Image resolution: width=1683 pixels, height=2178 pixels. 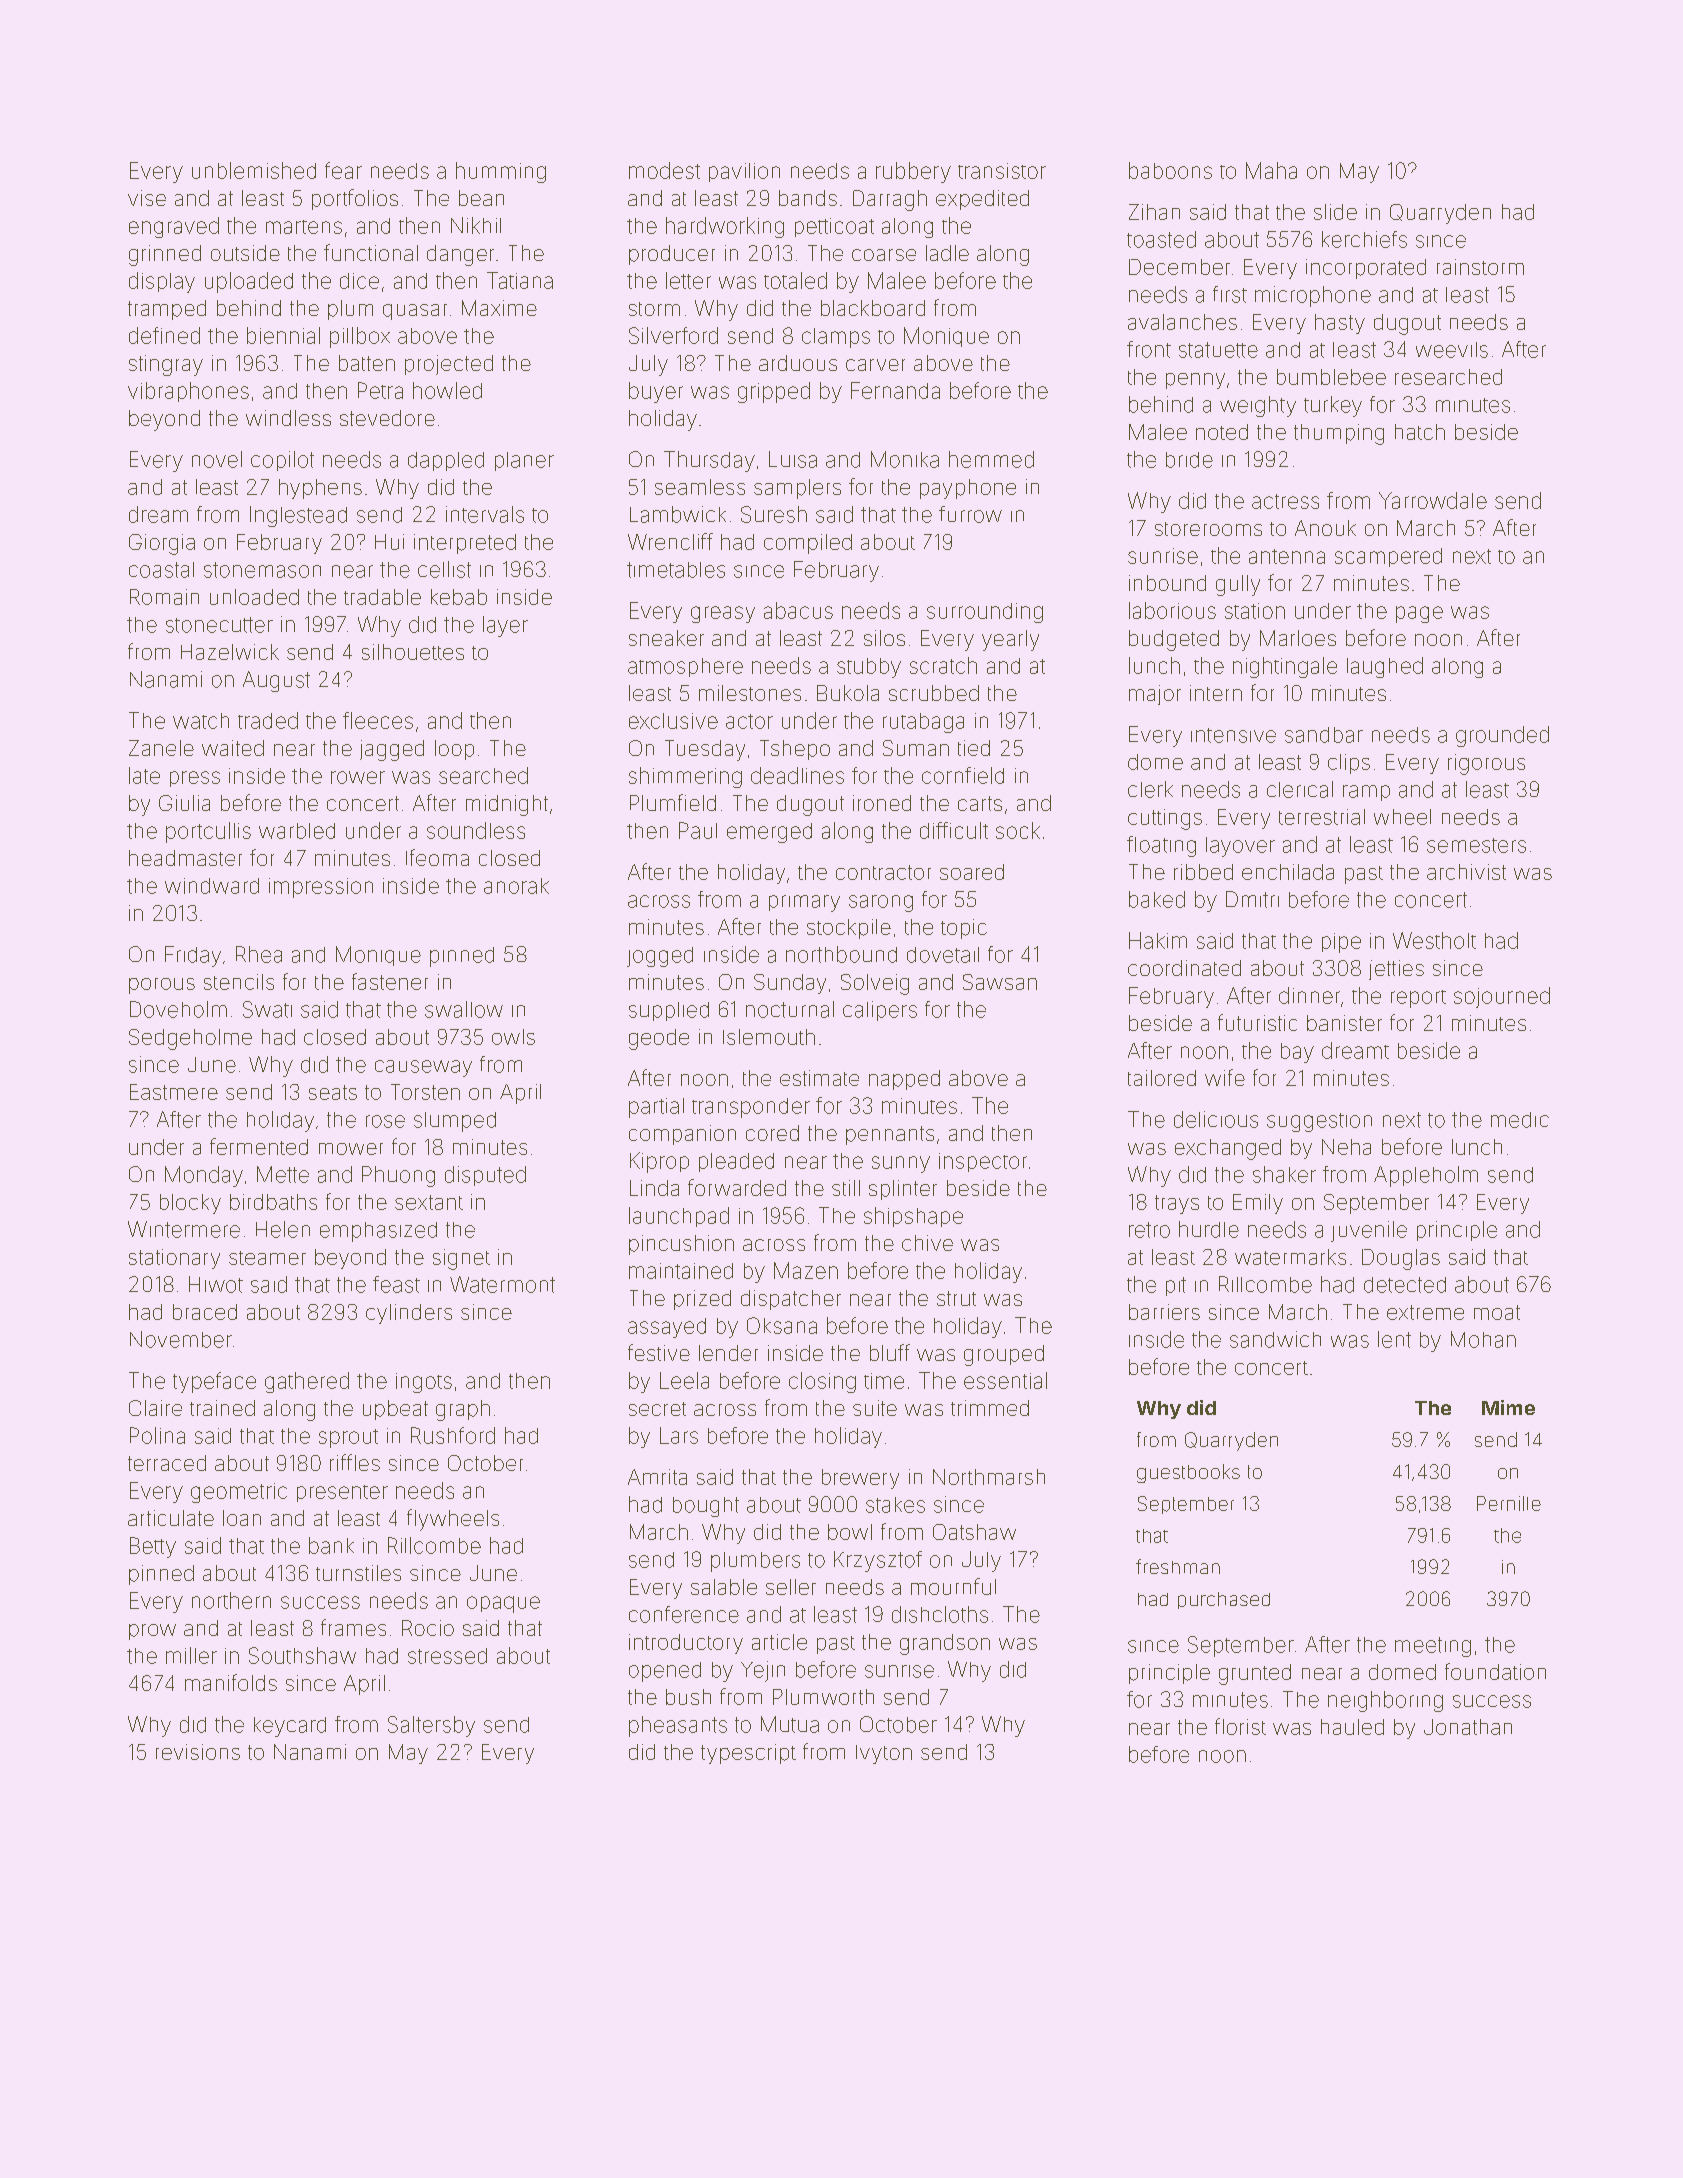 What do you see at coordinates (769, 833) in the screenshot?
I see `emerged` at bounding box center [769, 833].
